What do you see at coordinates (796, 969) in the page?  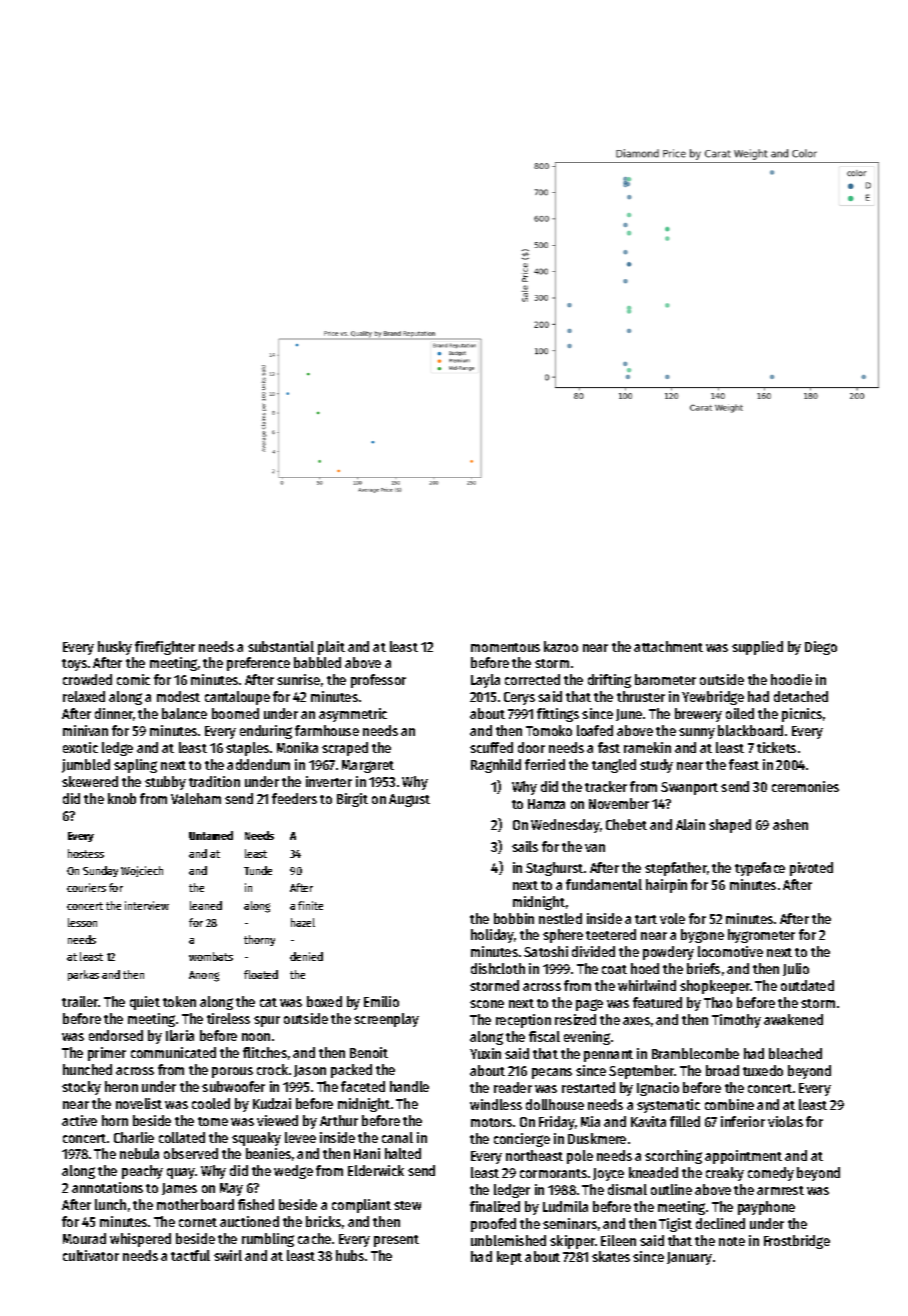 I see `Julio` at bounding box center [796, 969].
